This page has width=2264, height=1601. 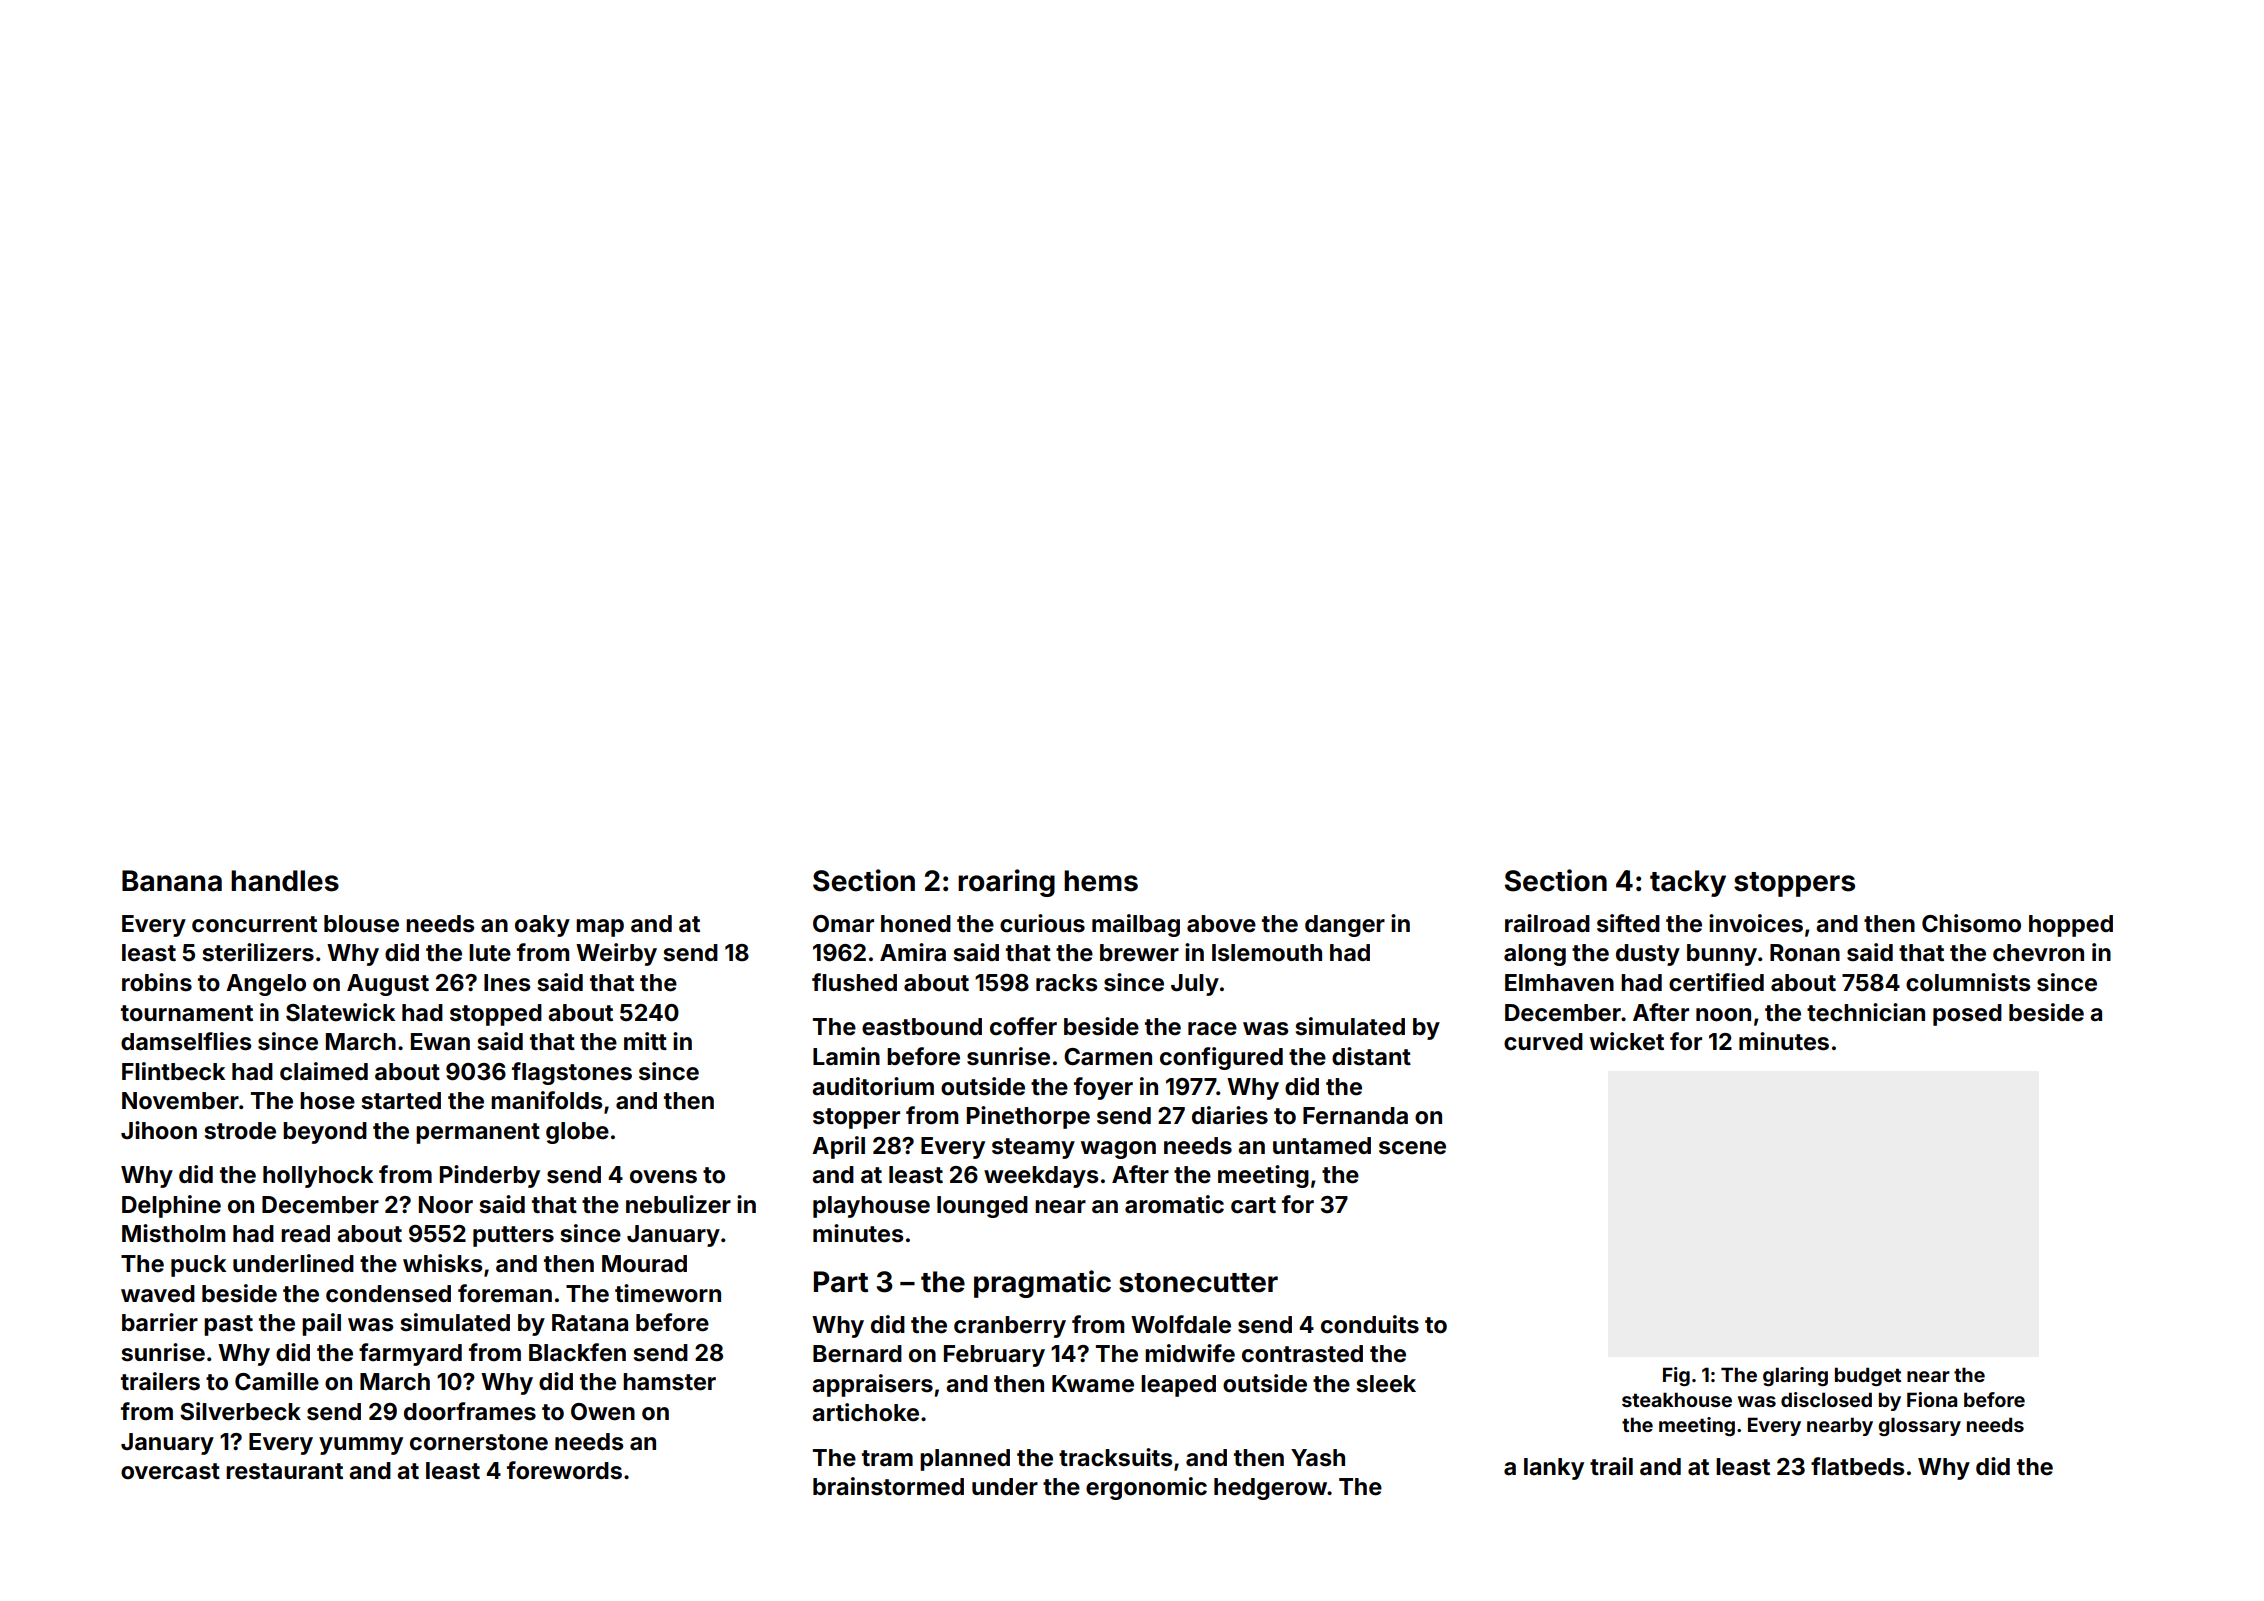 What do you see at coordinates (1270, 1489) in the page?
I see `hedgerow` at bounding box center [1270, 1489].
